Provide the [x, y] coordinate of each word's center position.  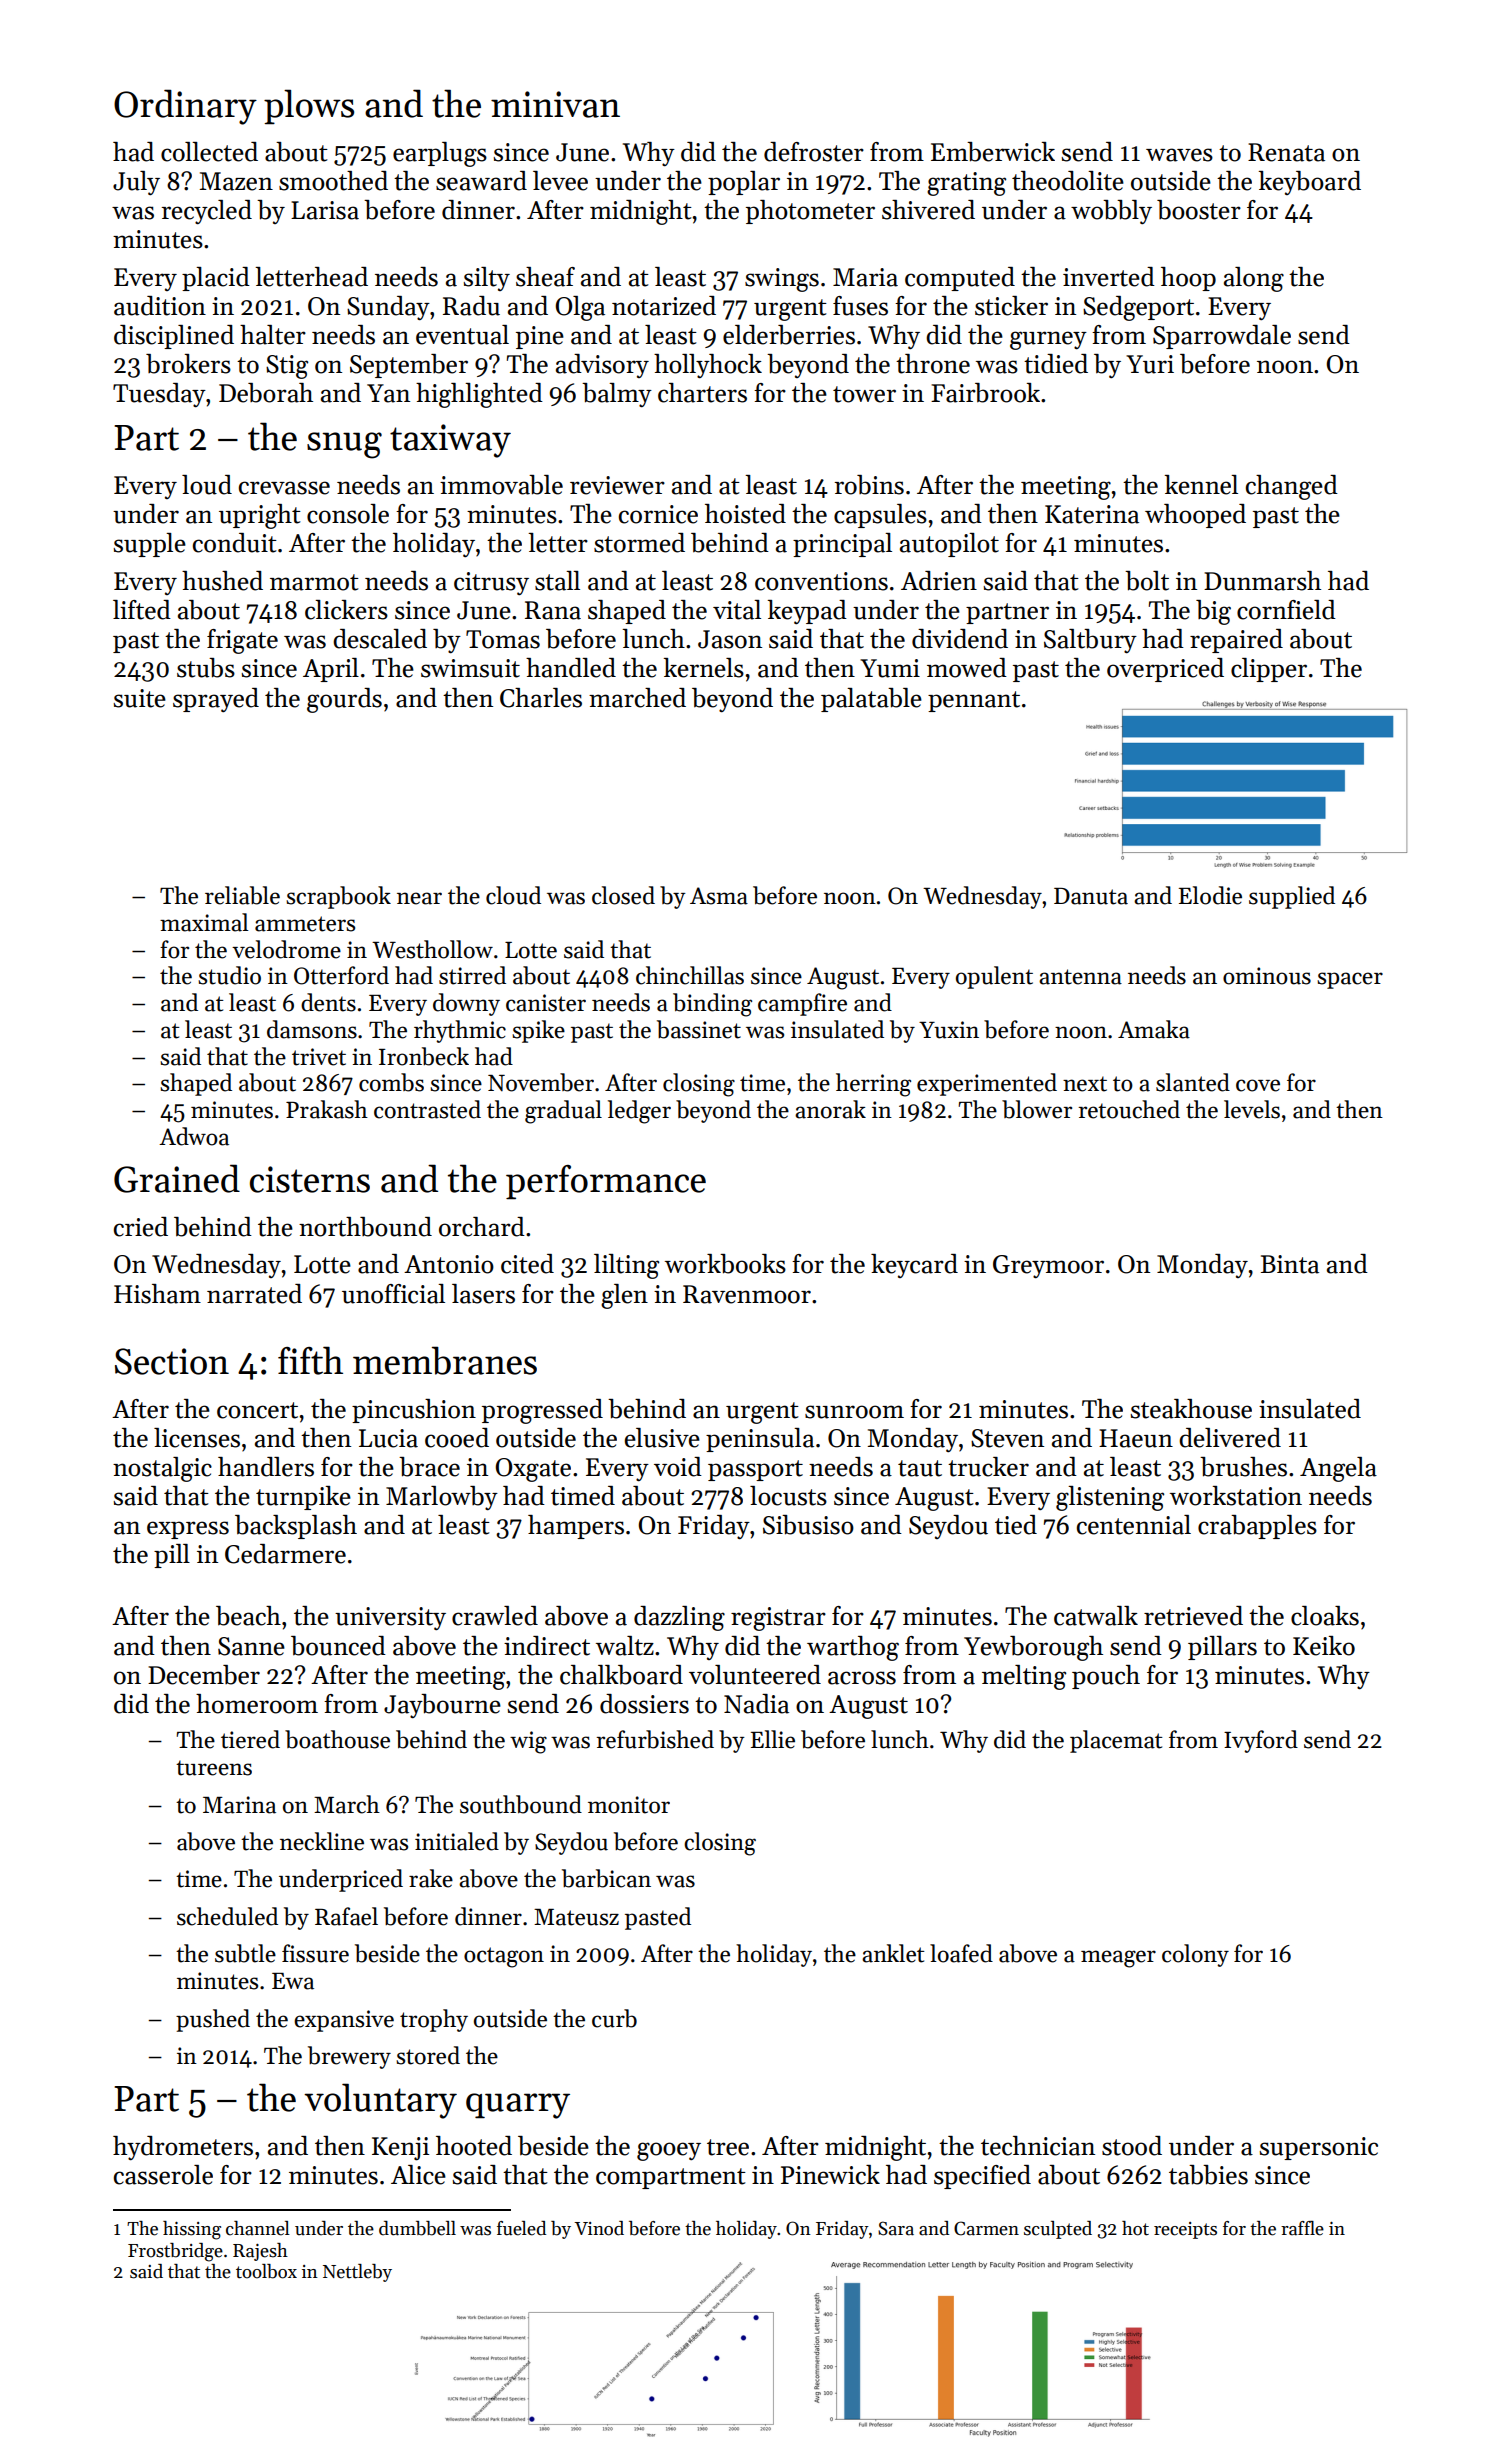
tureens [214, 1768]
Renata [1286, 152]
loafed [961, 1953]
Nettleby [357, 2273]
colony [1195, 1955]
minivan [555, 104]
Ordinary [185, 107]
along [1254, 279]
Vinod [599, 2228]
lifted [142, 610]
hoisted [745, 514]
